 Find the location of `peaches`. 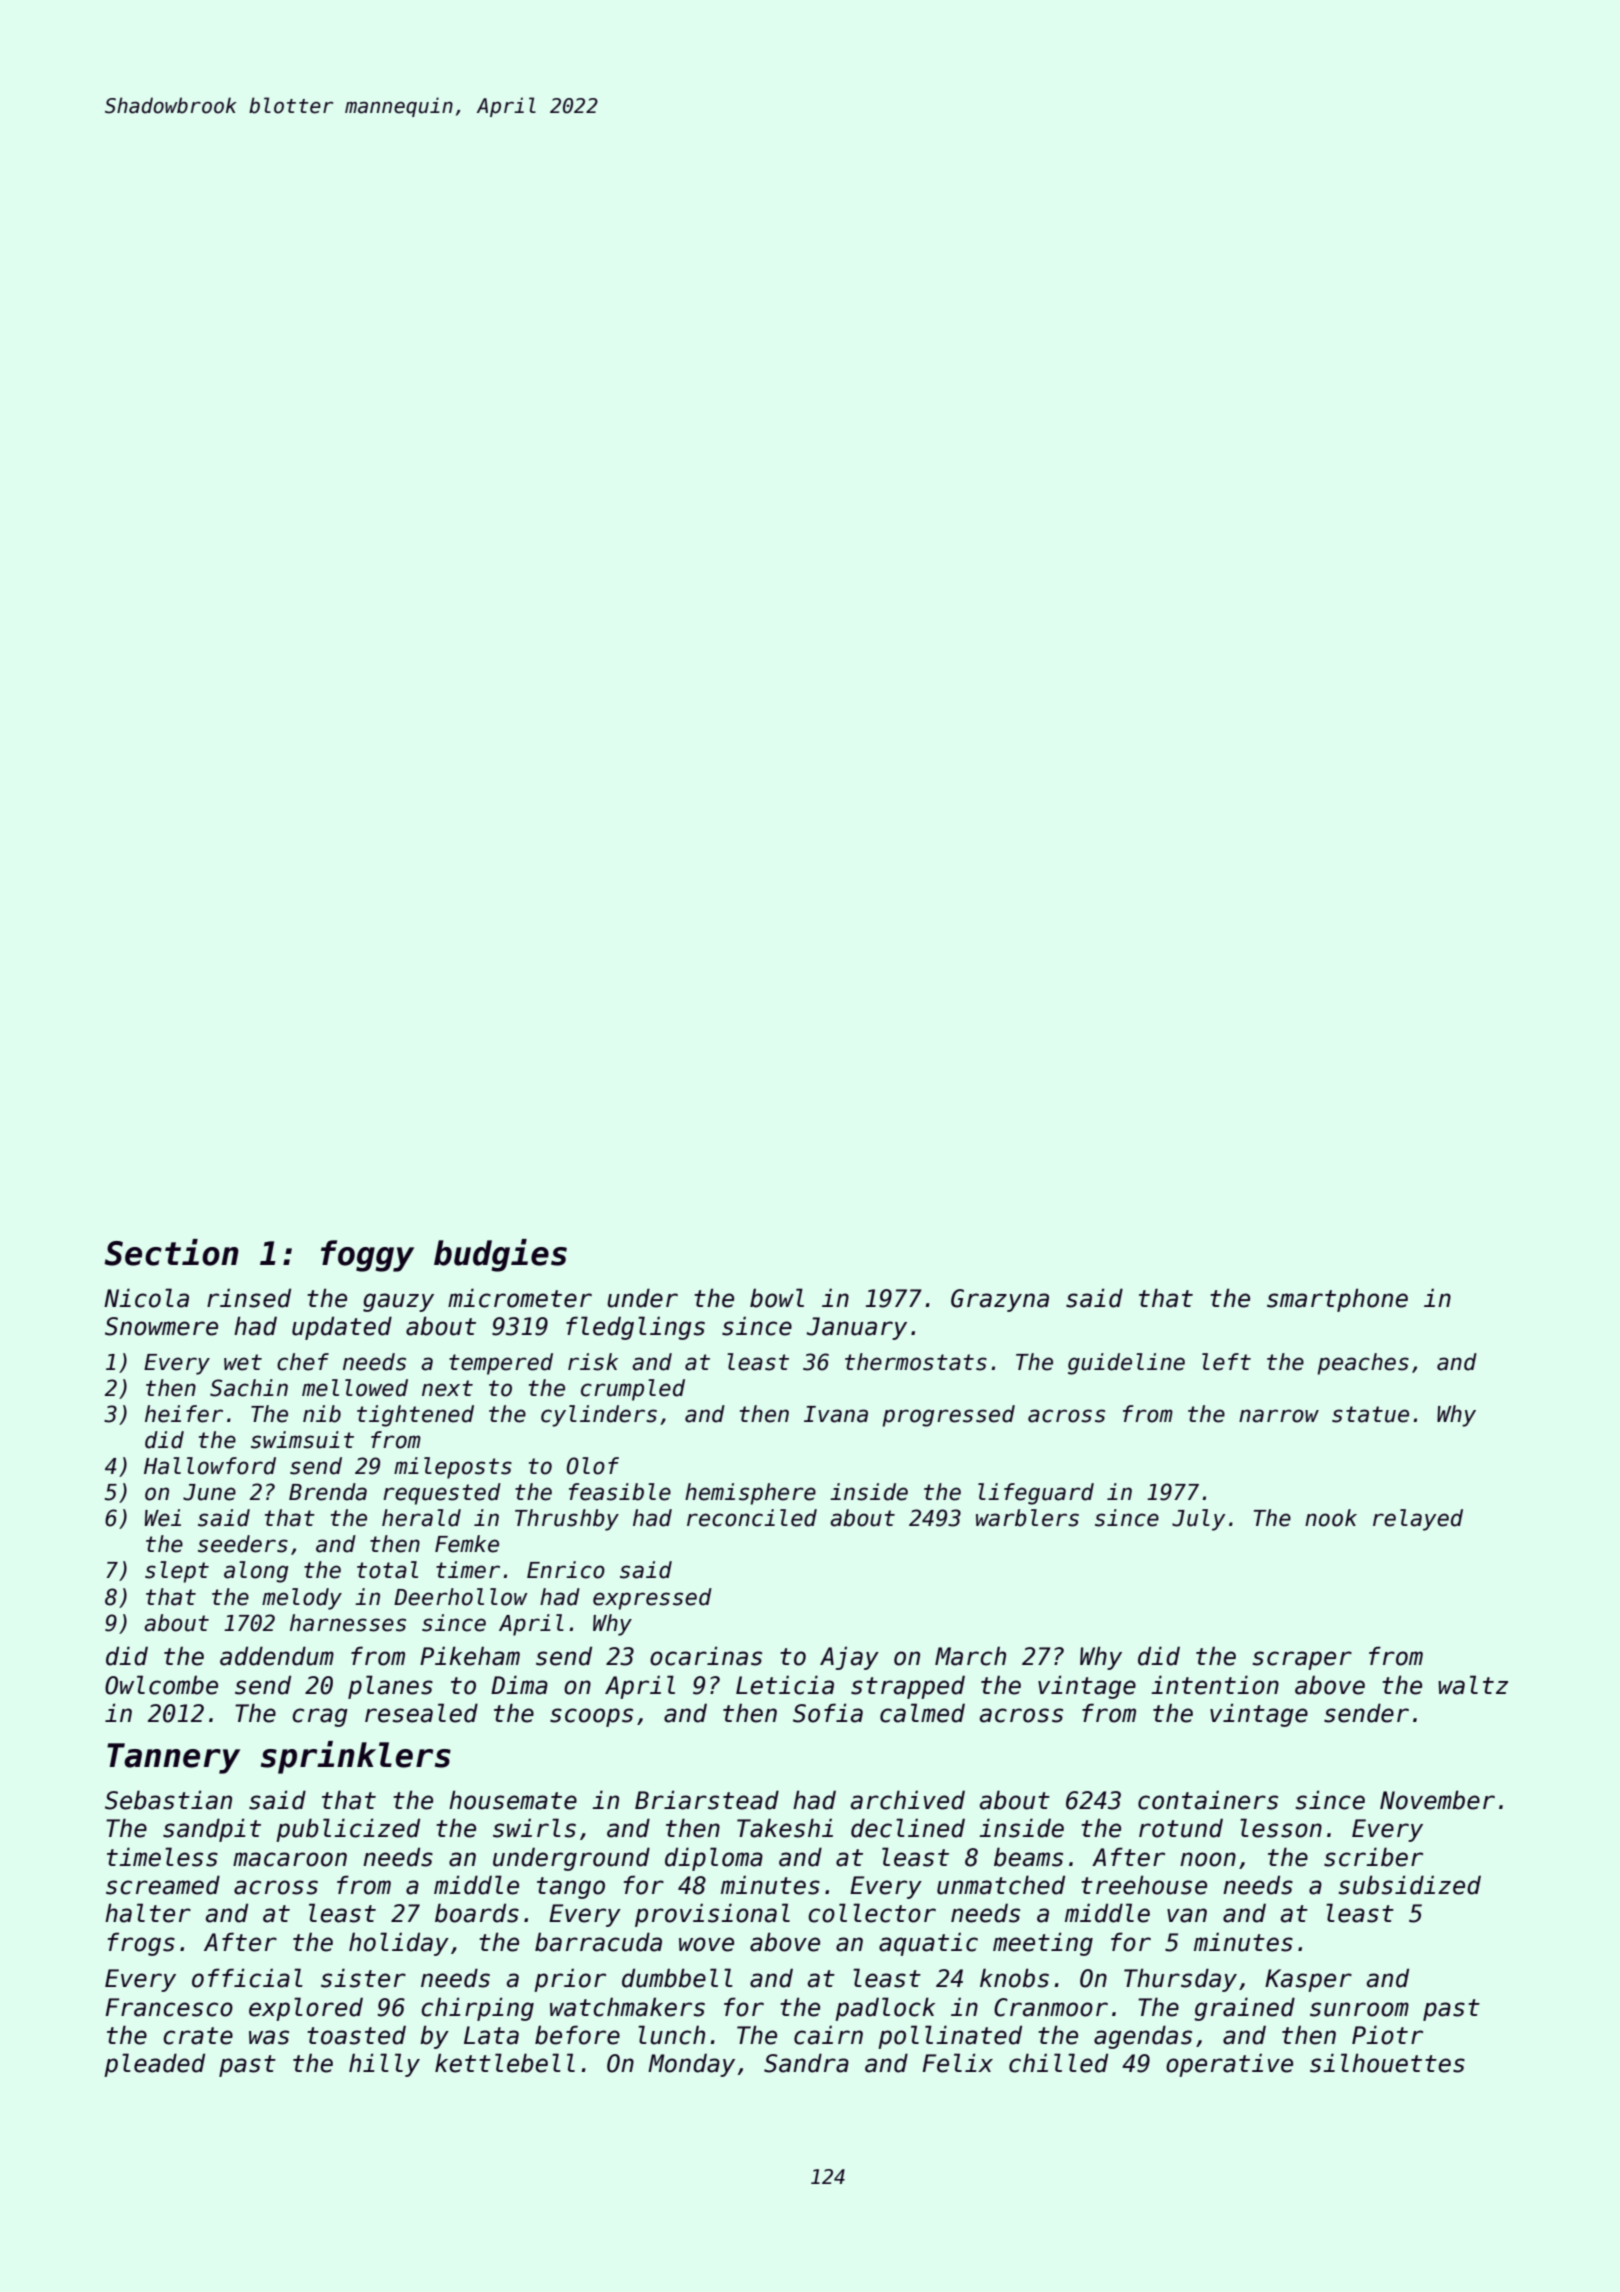

peaches is located at coordinates (1363, 1364).
